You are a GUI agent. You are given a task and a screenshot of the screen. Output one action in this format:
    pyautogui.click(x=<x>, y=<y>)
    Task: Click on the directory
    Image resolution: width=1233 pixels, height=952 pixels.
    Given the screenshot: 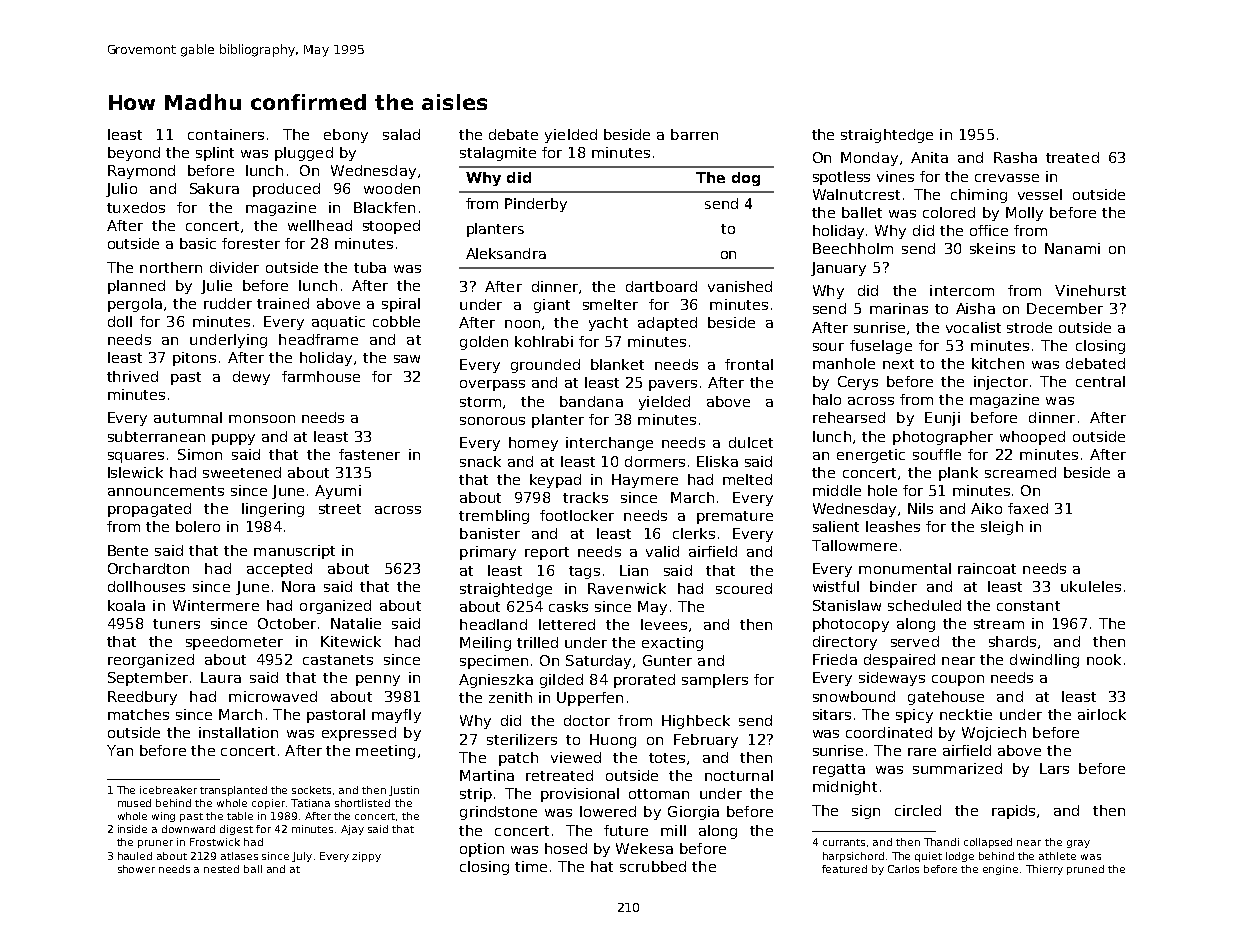 What is the action you would take?
    pyautogui.click(x=845, y=643)
